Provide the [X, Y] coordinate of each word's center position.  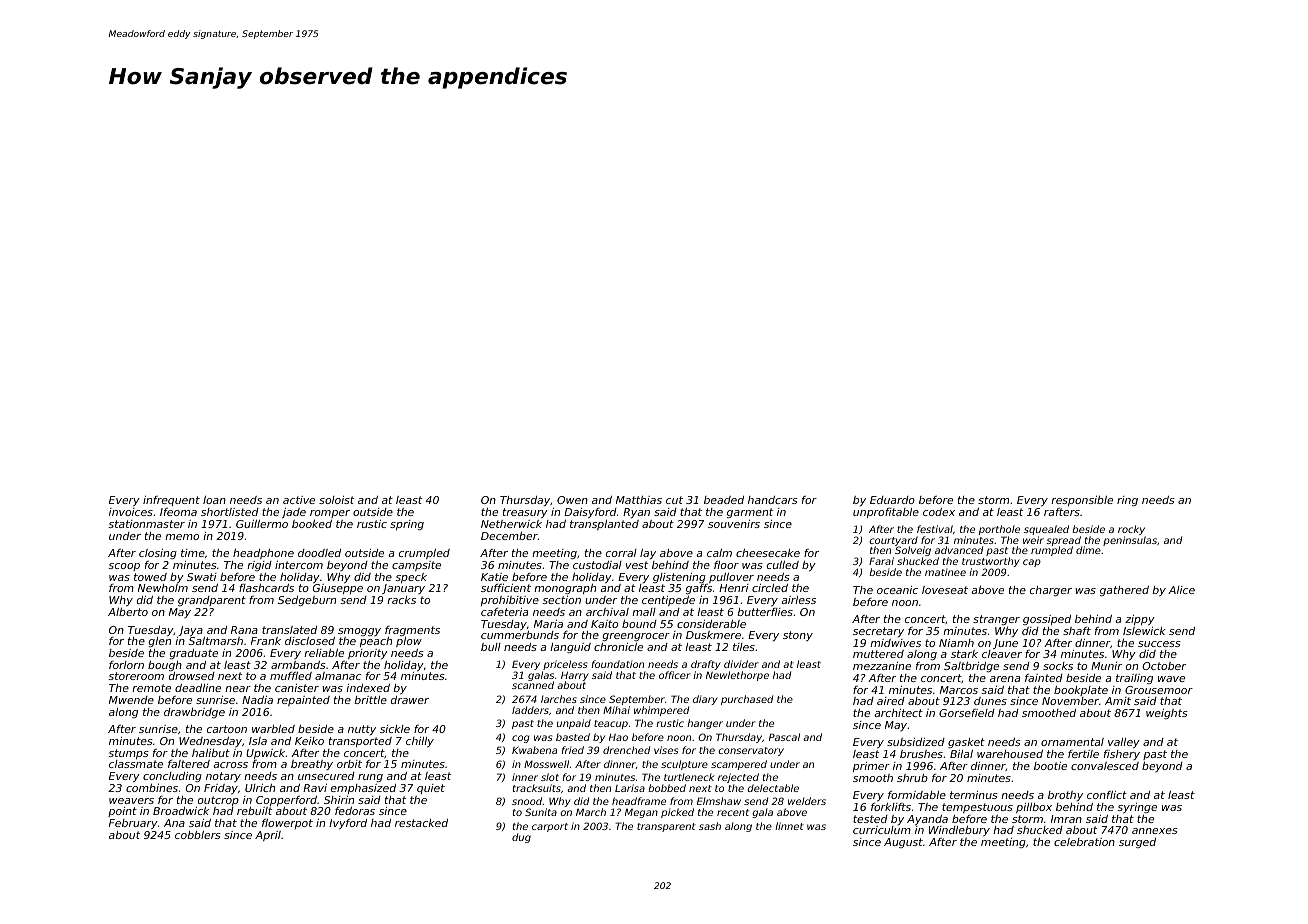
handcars [773, 500]
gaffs [699, 589]
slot [550, 777]
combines [152, 788]
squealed [1046, 530]
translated [289, 630]
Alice [1181, 590]
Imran [1066, 819]
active [299, 500]
